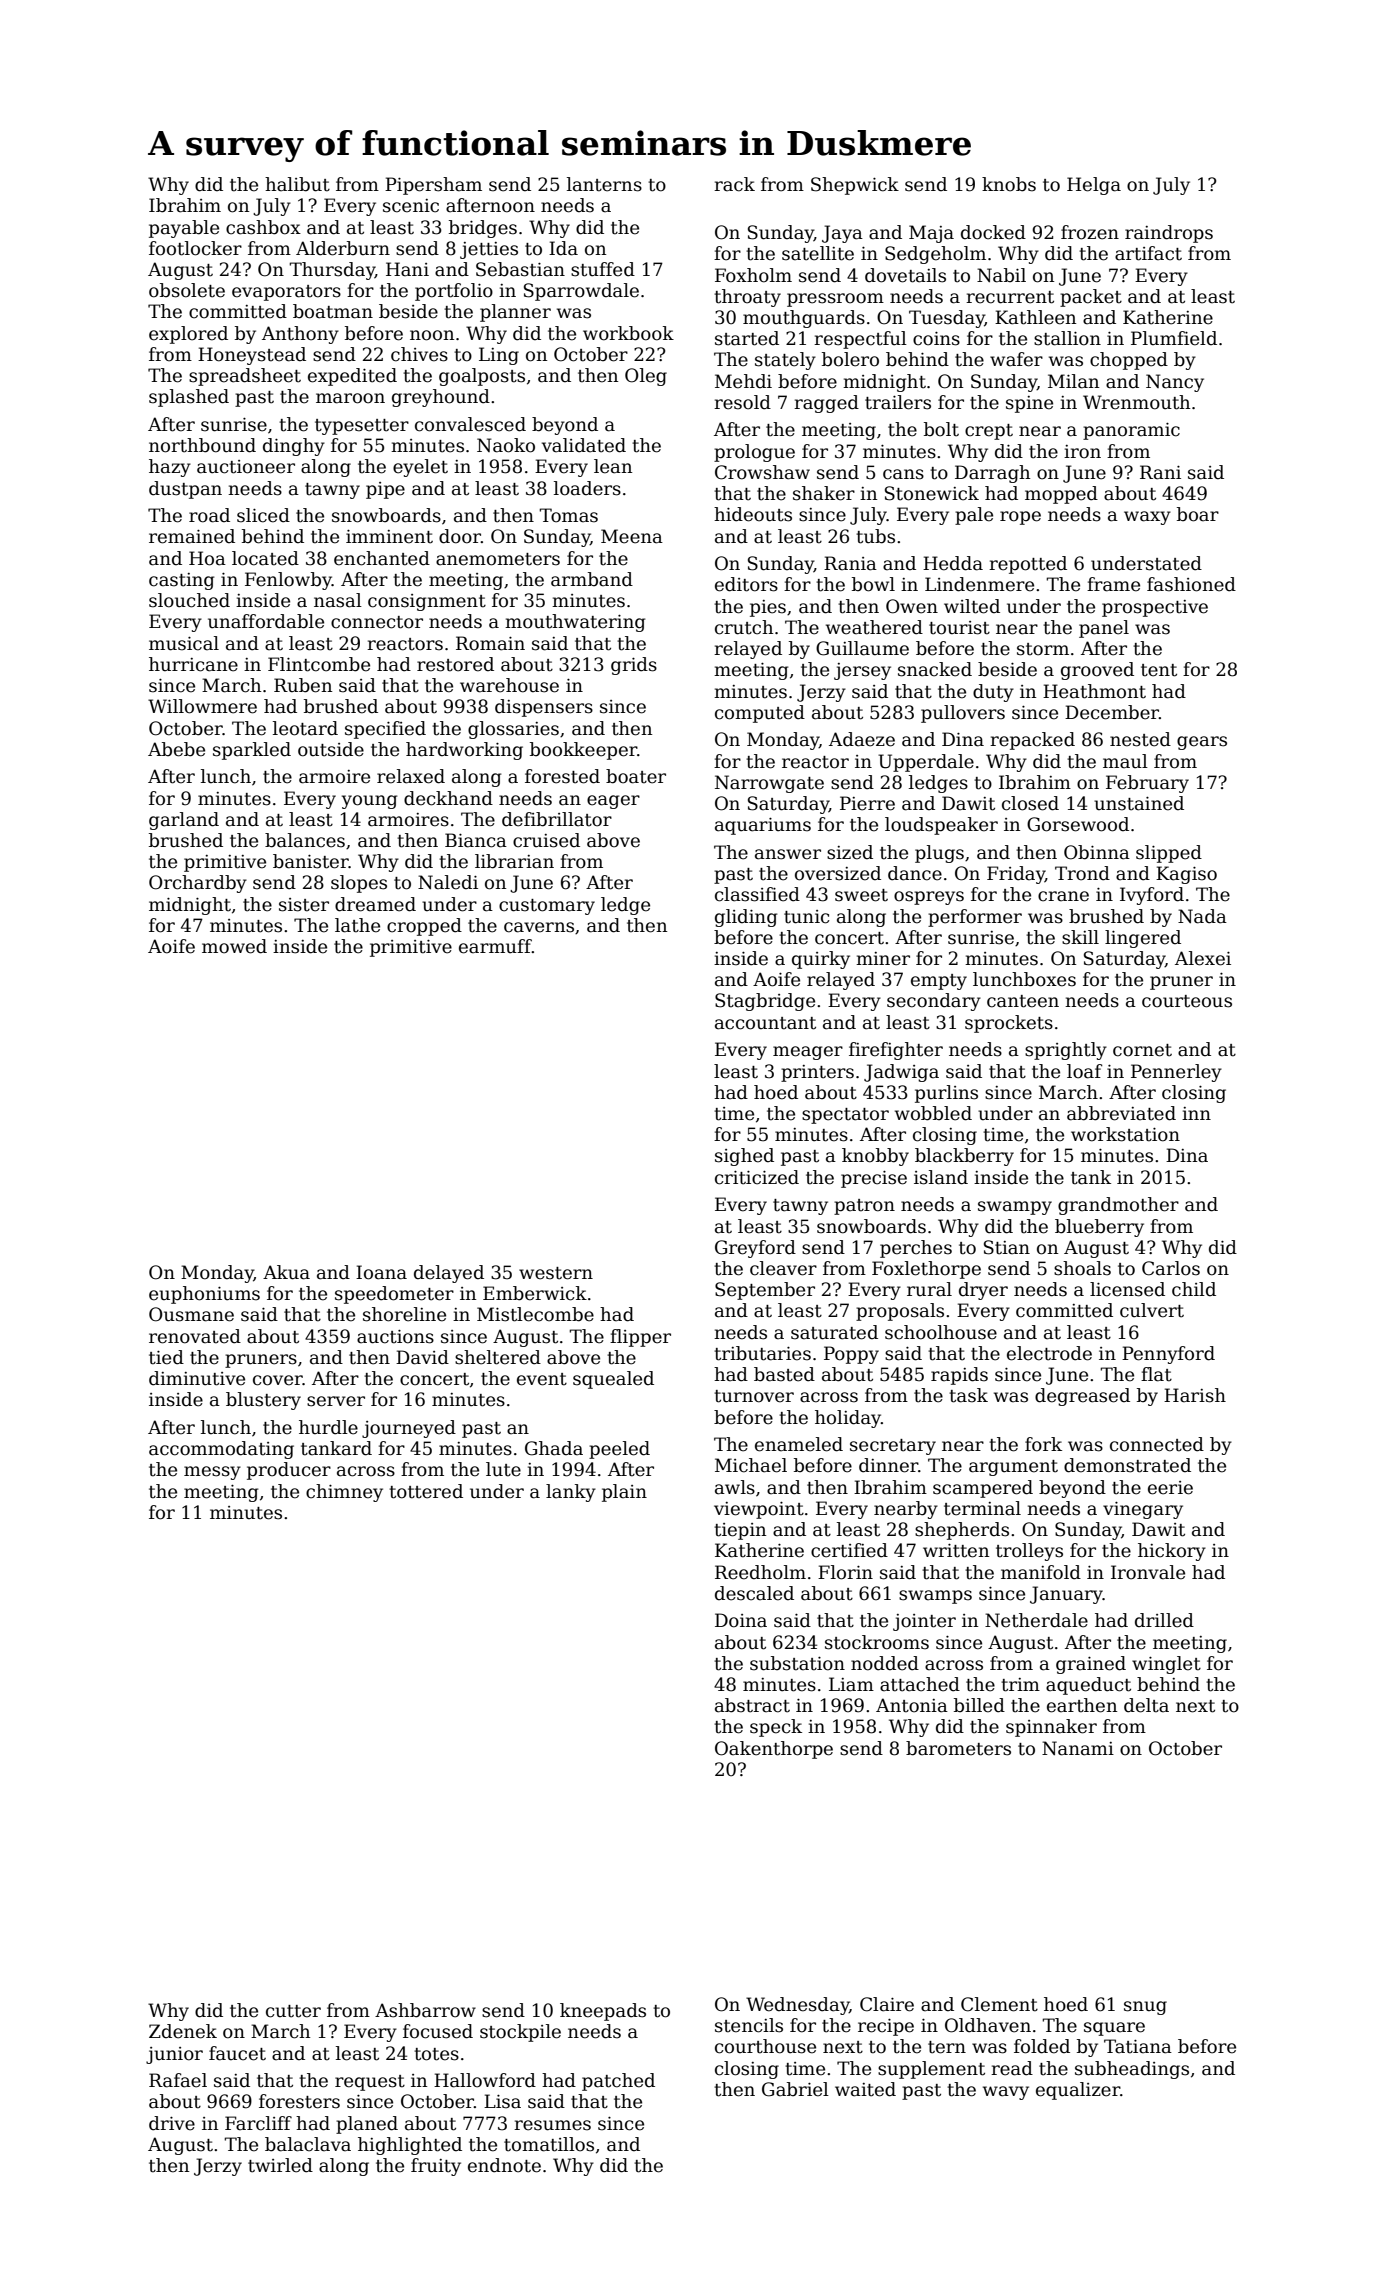 This screenshot has height=2286, width=1388. What do you see at coordinates (1035, 317) in the screenshot?
I see `Kathleen` at bounding box center [1035, 317].
